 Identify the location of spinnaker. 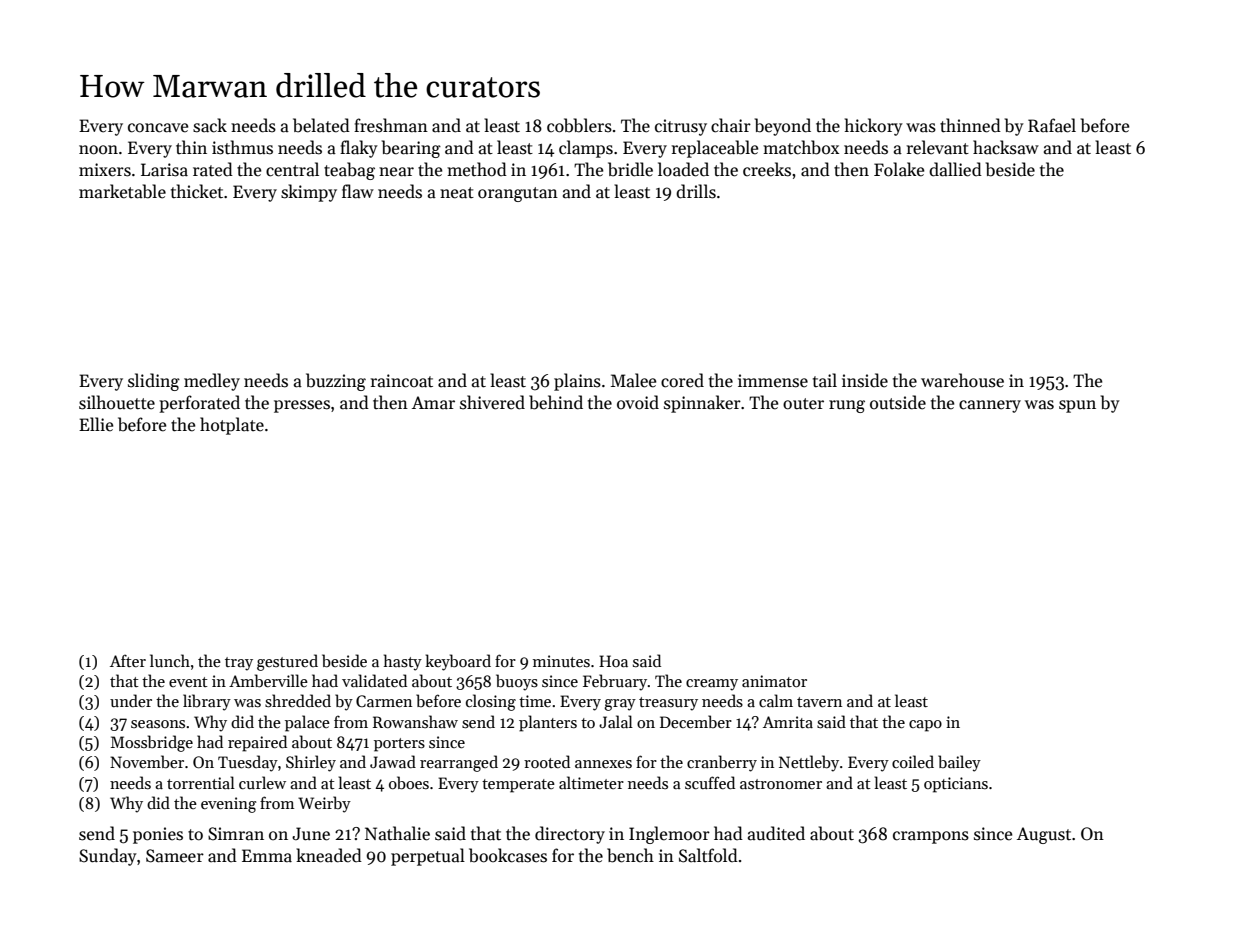
(702, 404).
